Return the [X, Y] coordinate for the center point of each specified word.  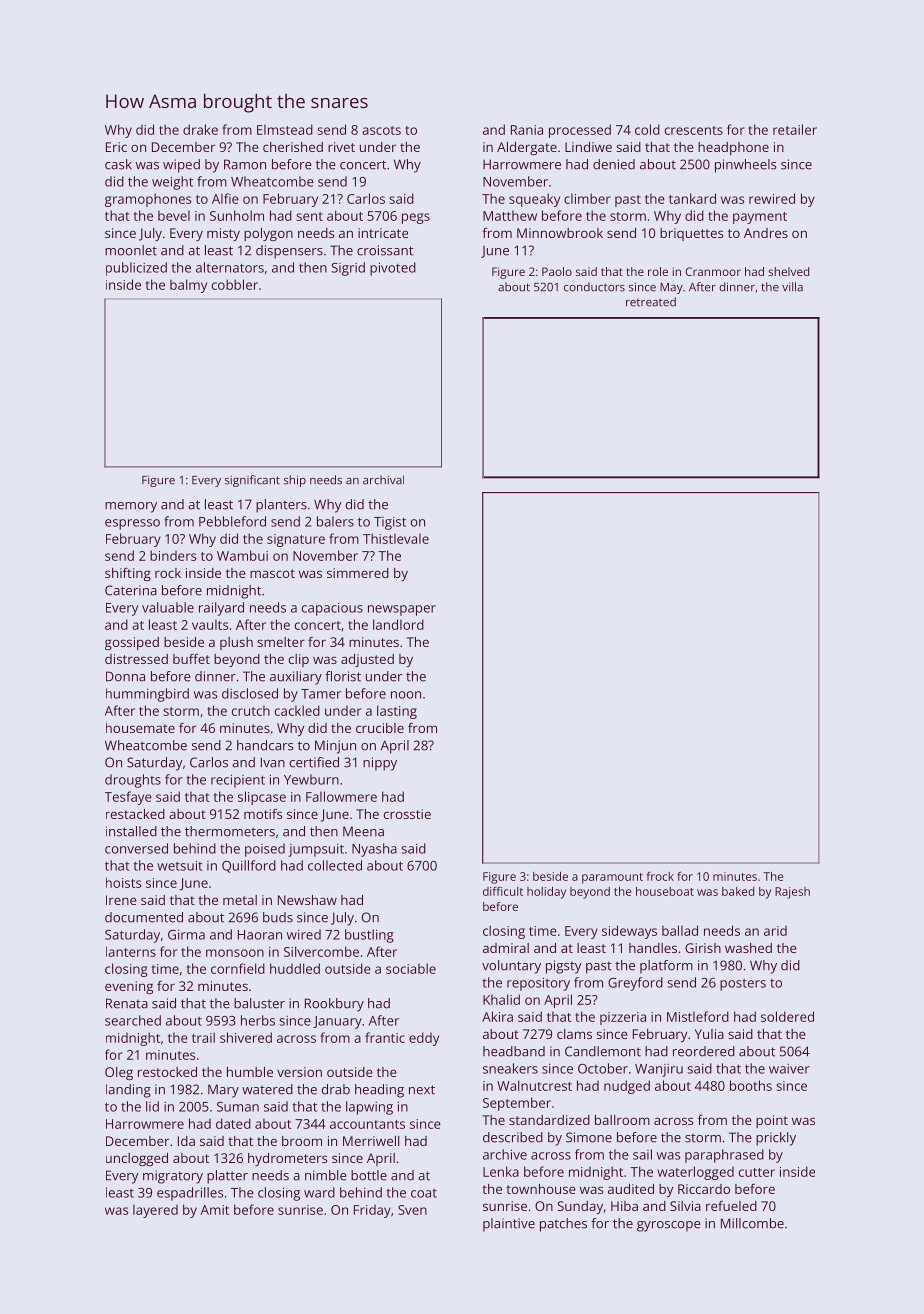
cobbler [235, 284]
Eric [116, 147]
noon [406, 695]
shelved [788, 271]
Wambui [242, 555]
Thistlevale [396, 538]
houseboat [665, 891]
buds [278, 917]
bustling [369, 936]
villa [792, 287]
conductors [594, 287]
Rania [527, 130]
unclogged [137, 1159]
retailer [795, 129]
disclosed [250, 693]
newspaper [402, 610]
